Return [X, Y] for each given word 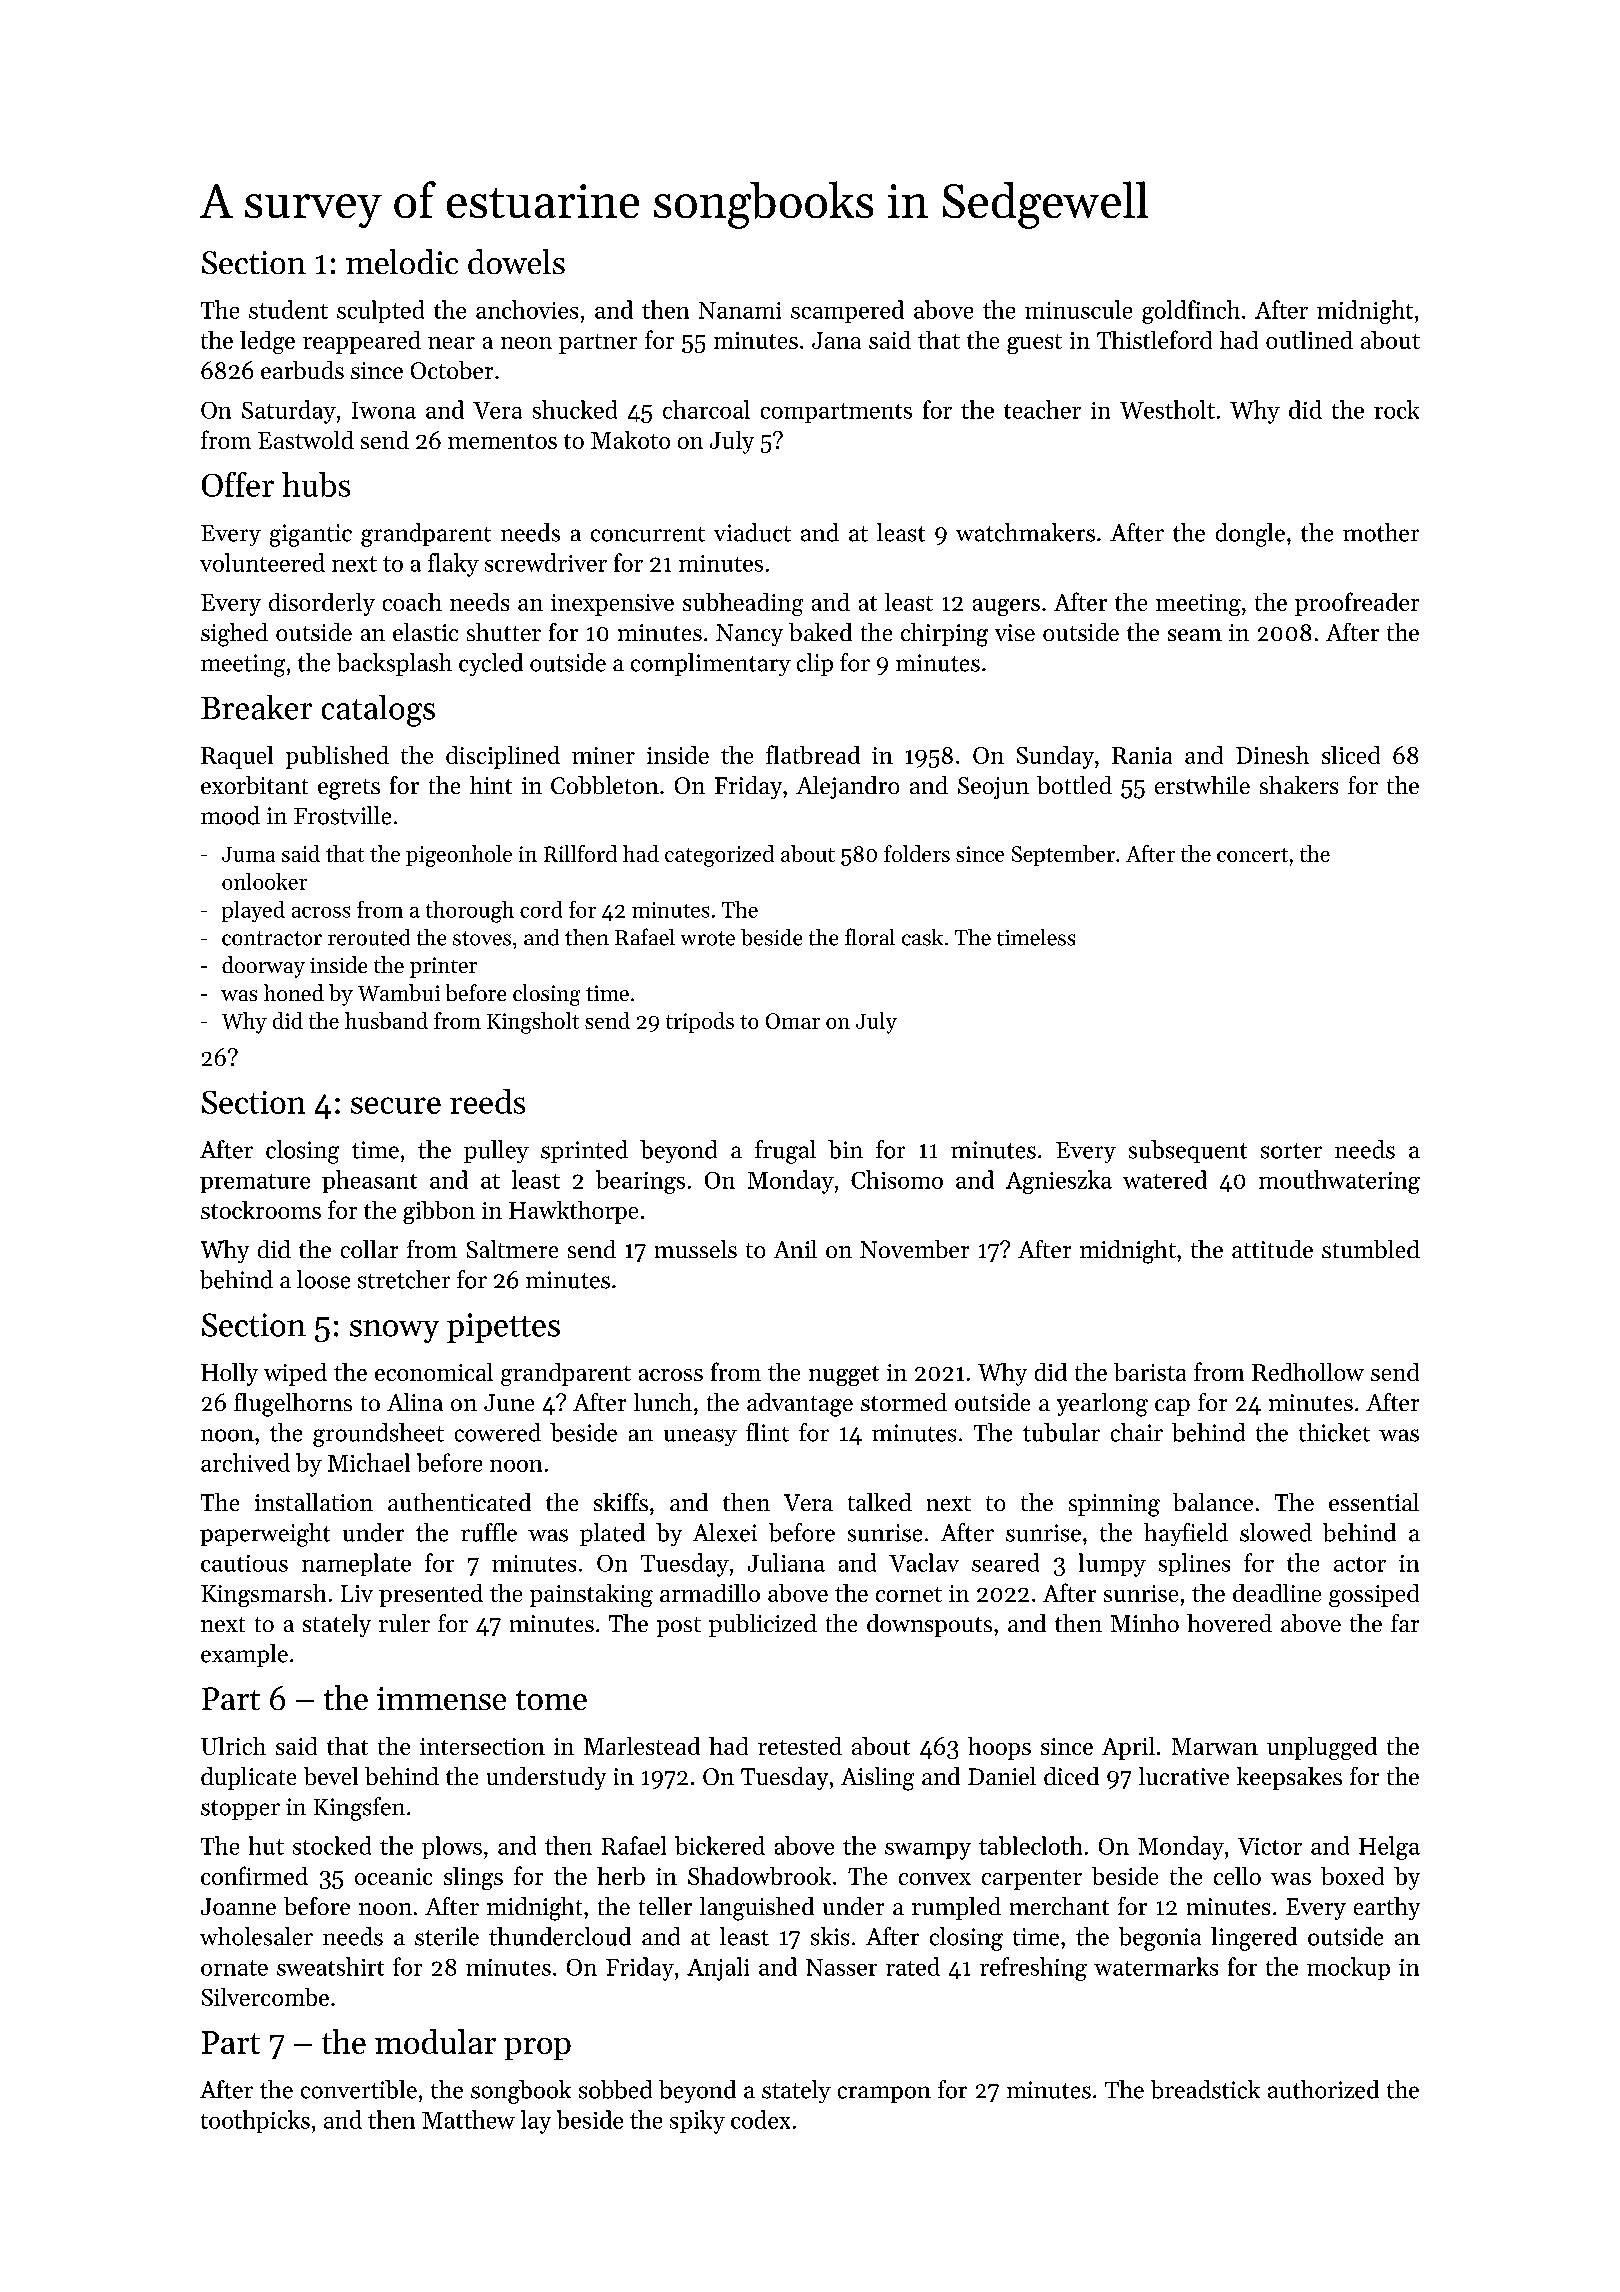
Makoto [630, 440]
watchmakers [1025, 532]
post [679, 1627]
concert [1252, 855]
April [1128, 1748]
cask [922, 937]
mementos [502, 441]
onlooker [264, 881]
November [914, 1249]
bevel [331, 1776]
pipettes [503, 1328]
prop [537, 2049]
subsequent [1188, 1151]
